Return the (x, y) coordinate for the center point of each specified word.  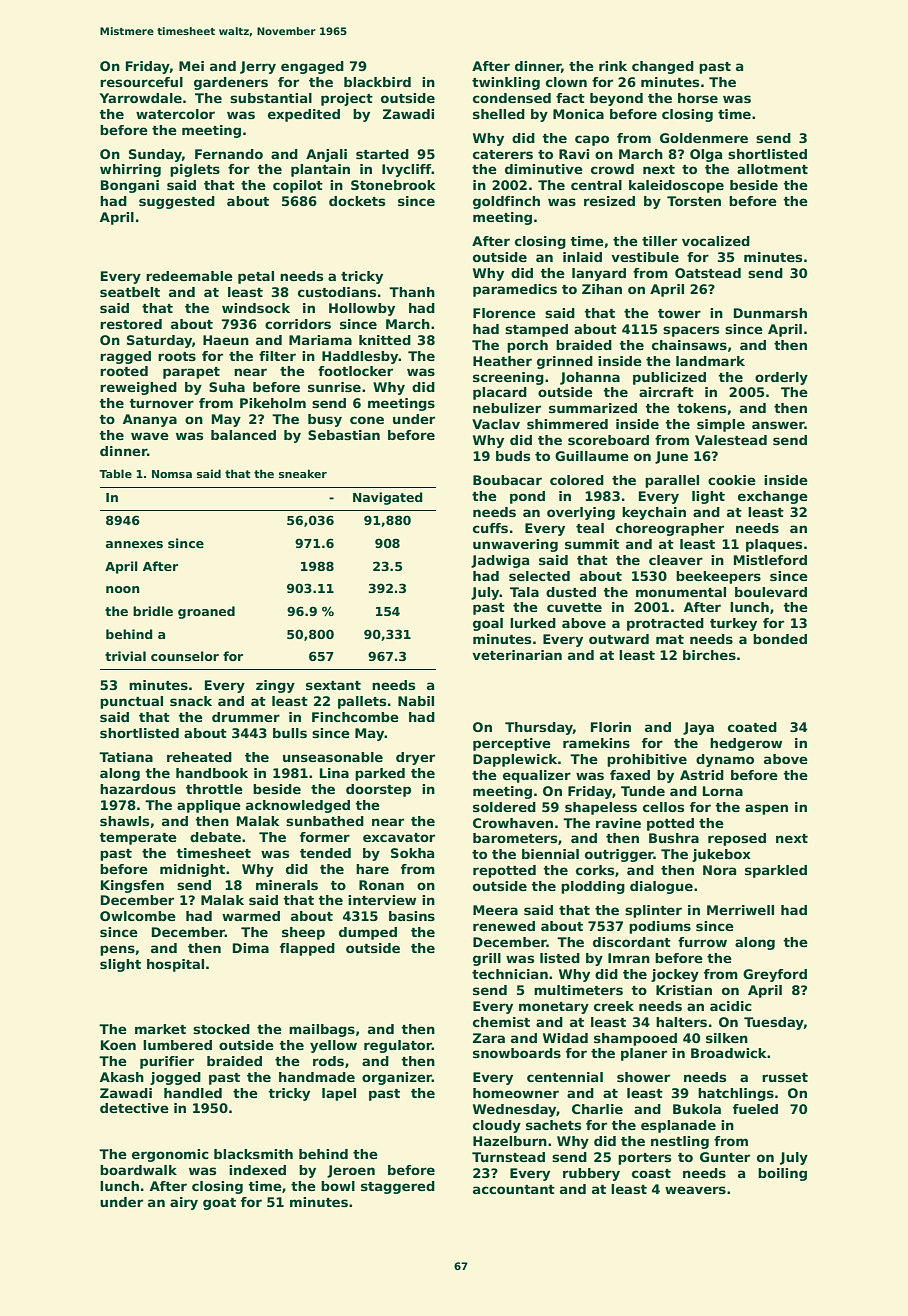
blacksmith (253, 1154)
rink (613, 66)
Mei (191, 66)
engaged (312, 67)
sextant (333, 685)
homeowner (516, 1093)
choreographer (670, 529)
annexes (134, 544)
